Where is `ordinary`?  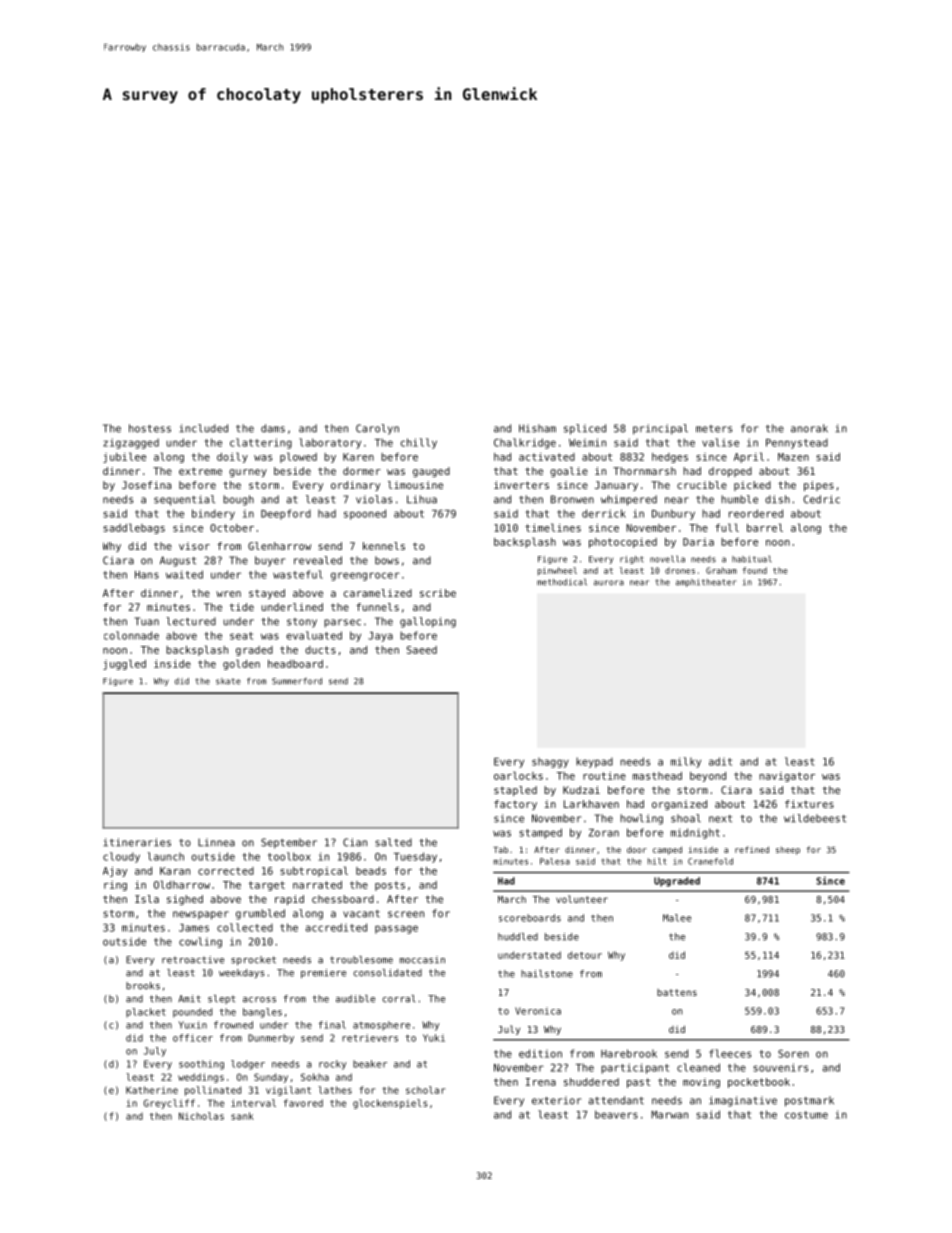
ordinary is located at coordinates (355, 486).
